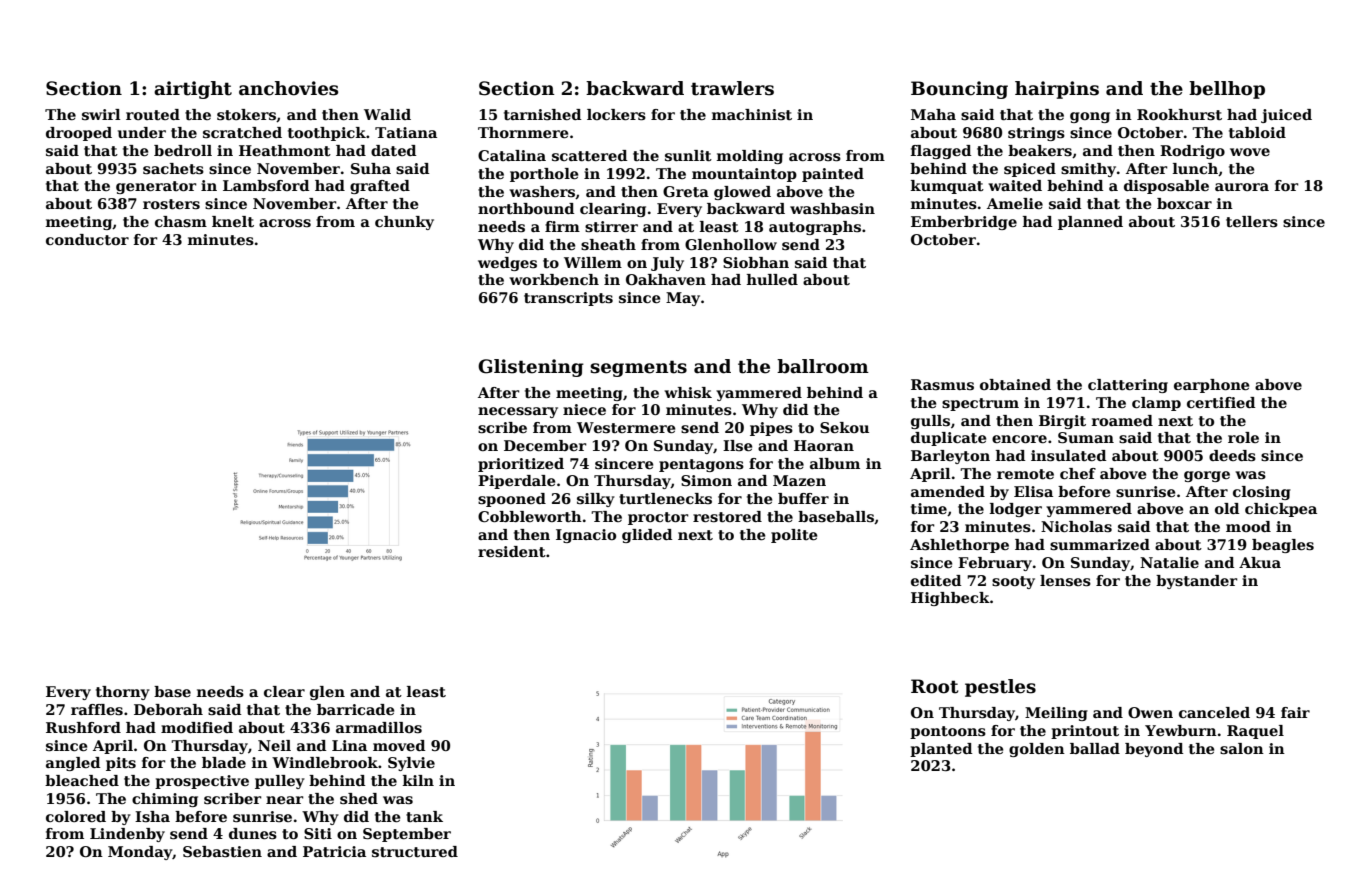 The width and height of the page is (1372, 887). Describe the element at coordinates (611, 226) in the page. I see `stirrer` at that location.
